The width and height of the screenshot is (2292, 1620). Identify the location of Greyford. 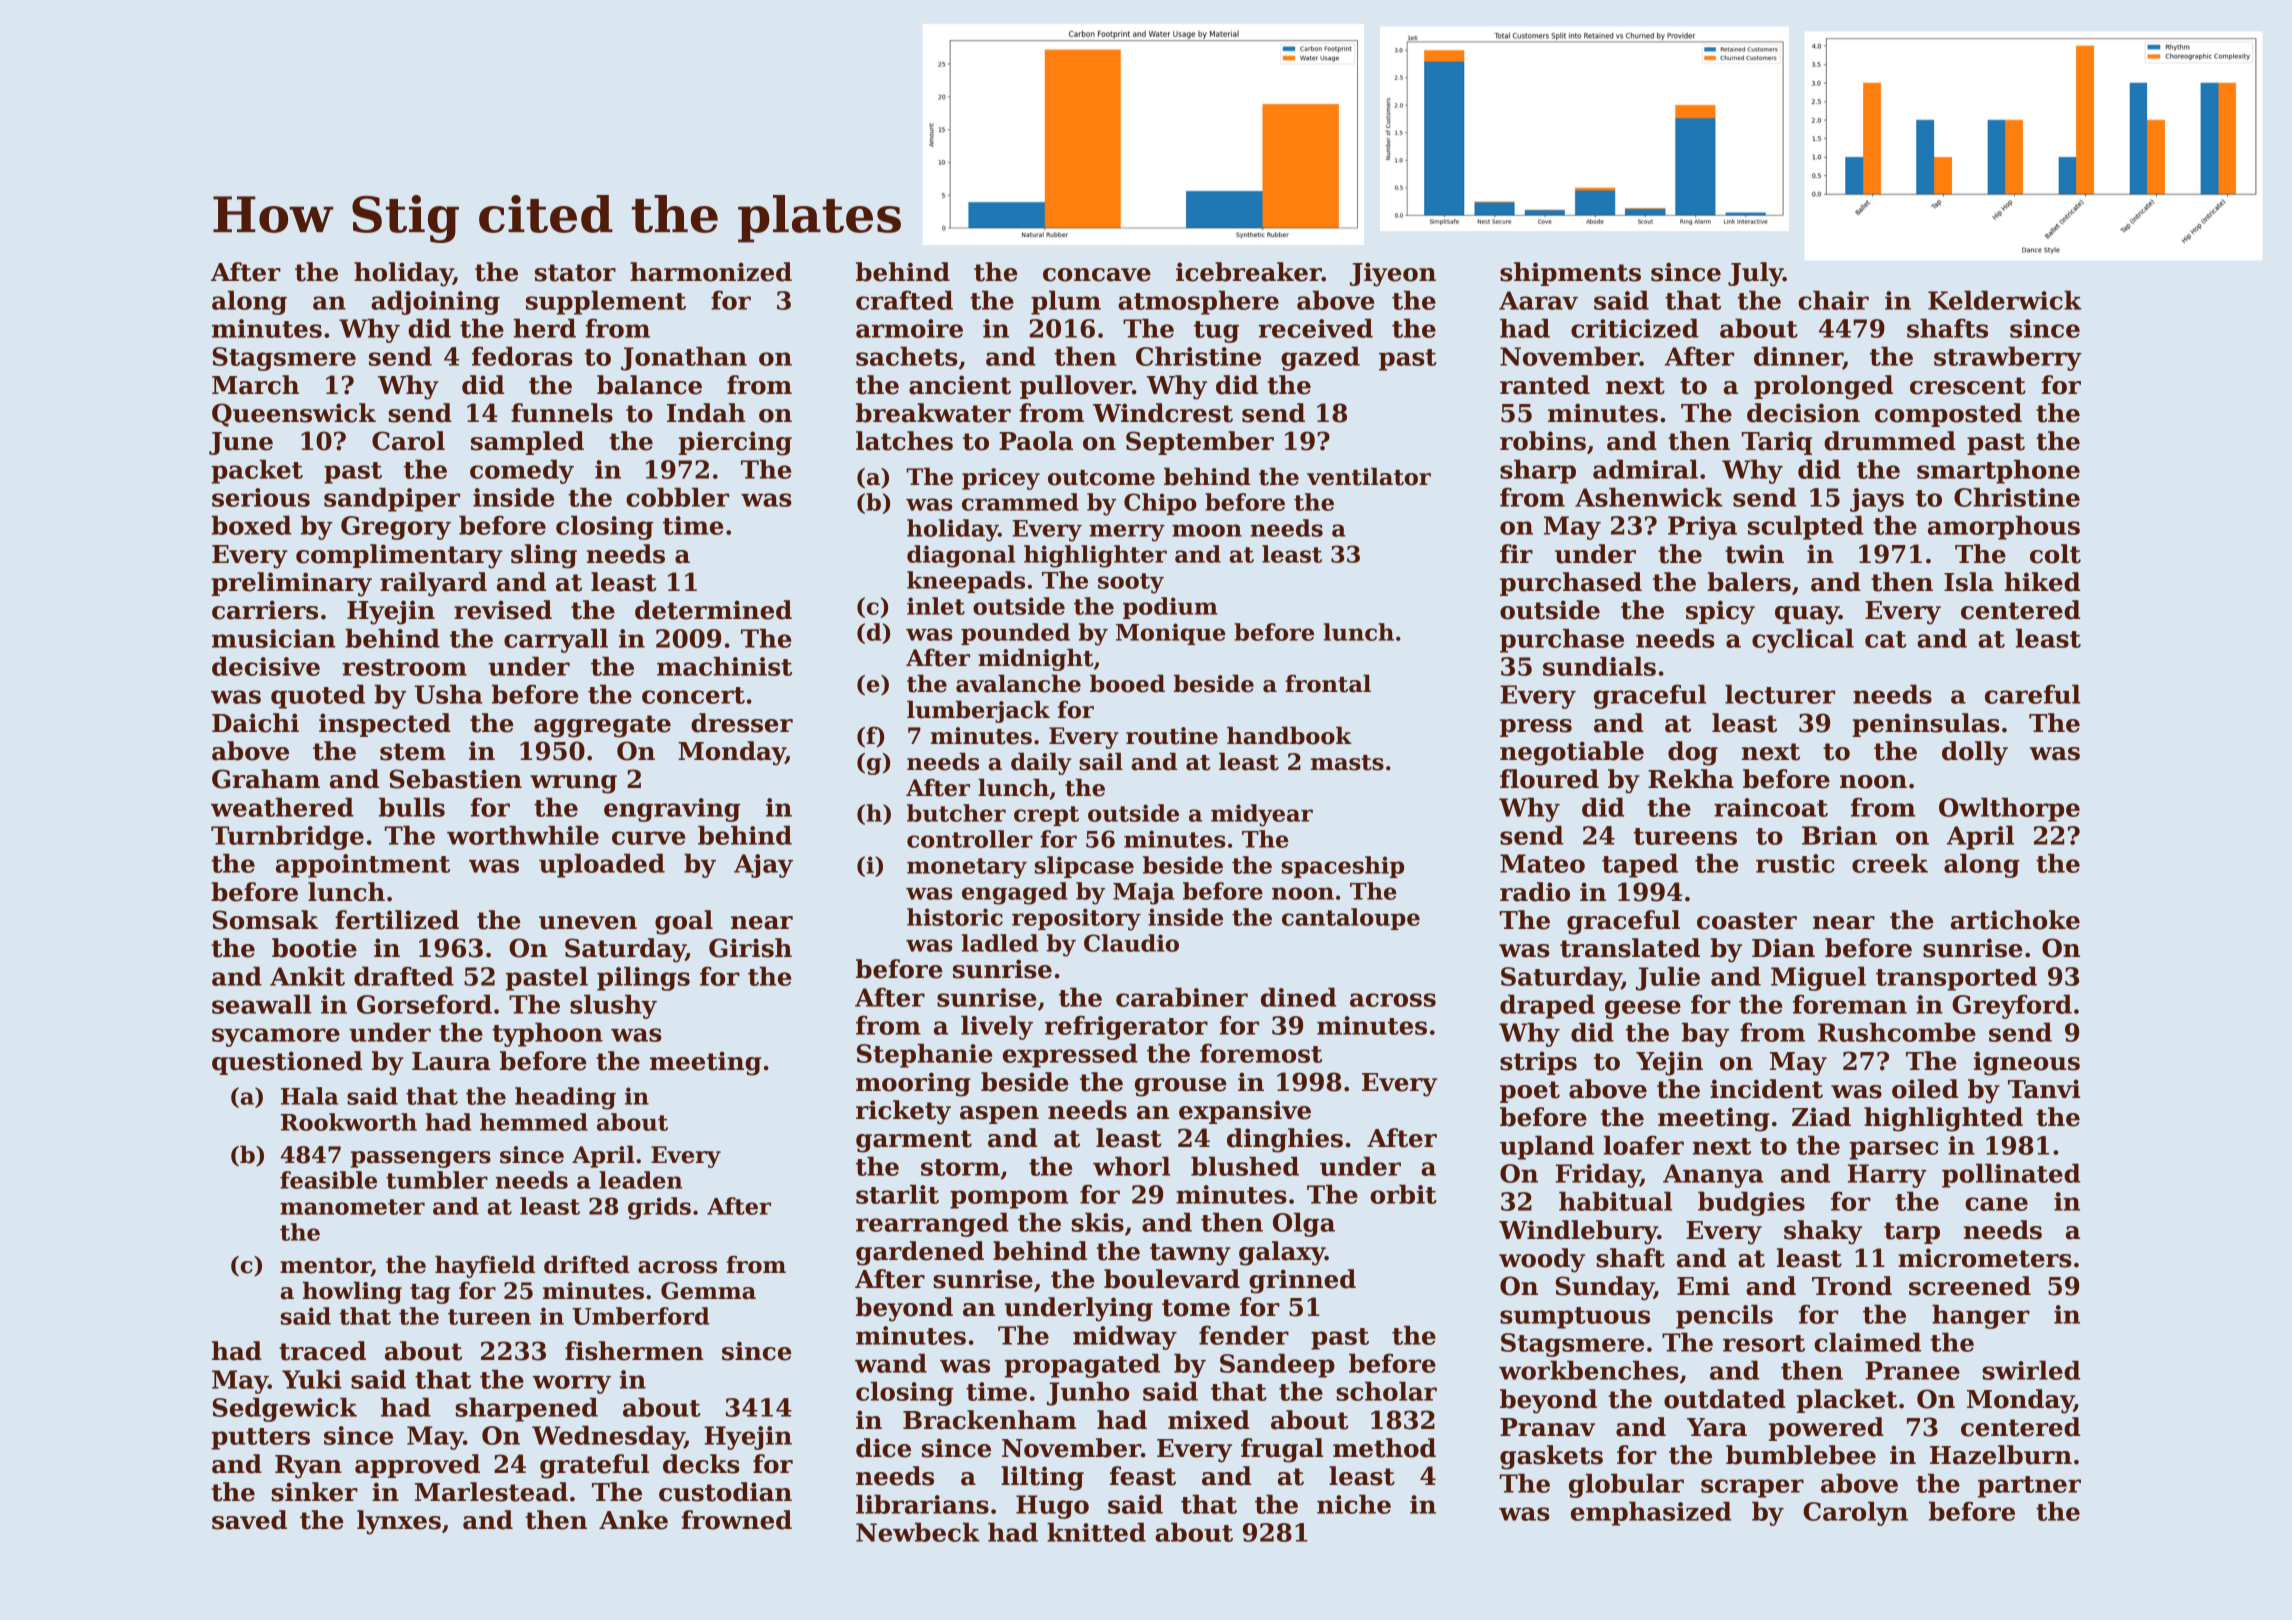
(2012, 1006).
